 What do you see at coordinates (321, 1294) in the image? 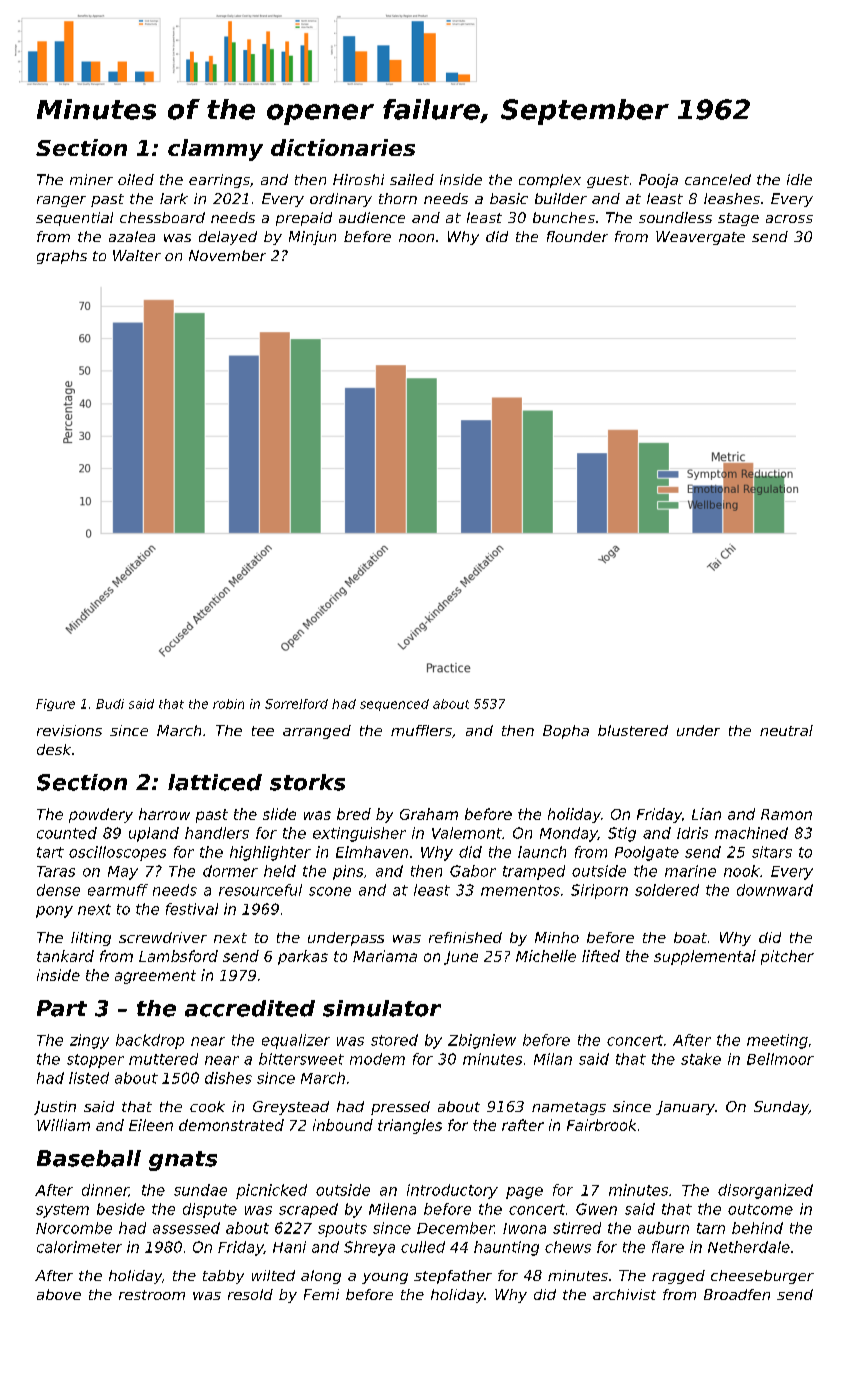
I see `Femi` at bounding box center [321, 1294].
